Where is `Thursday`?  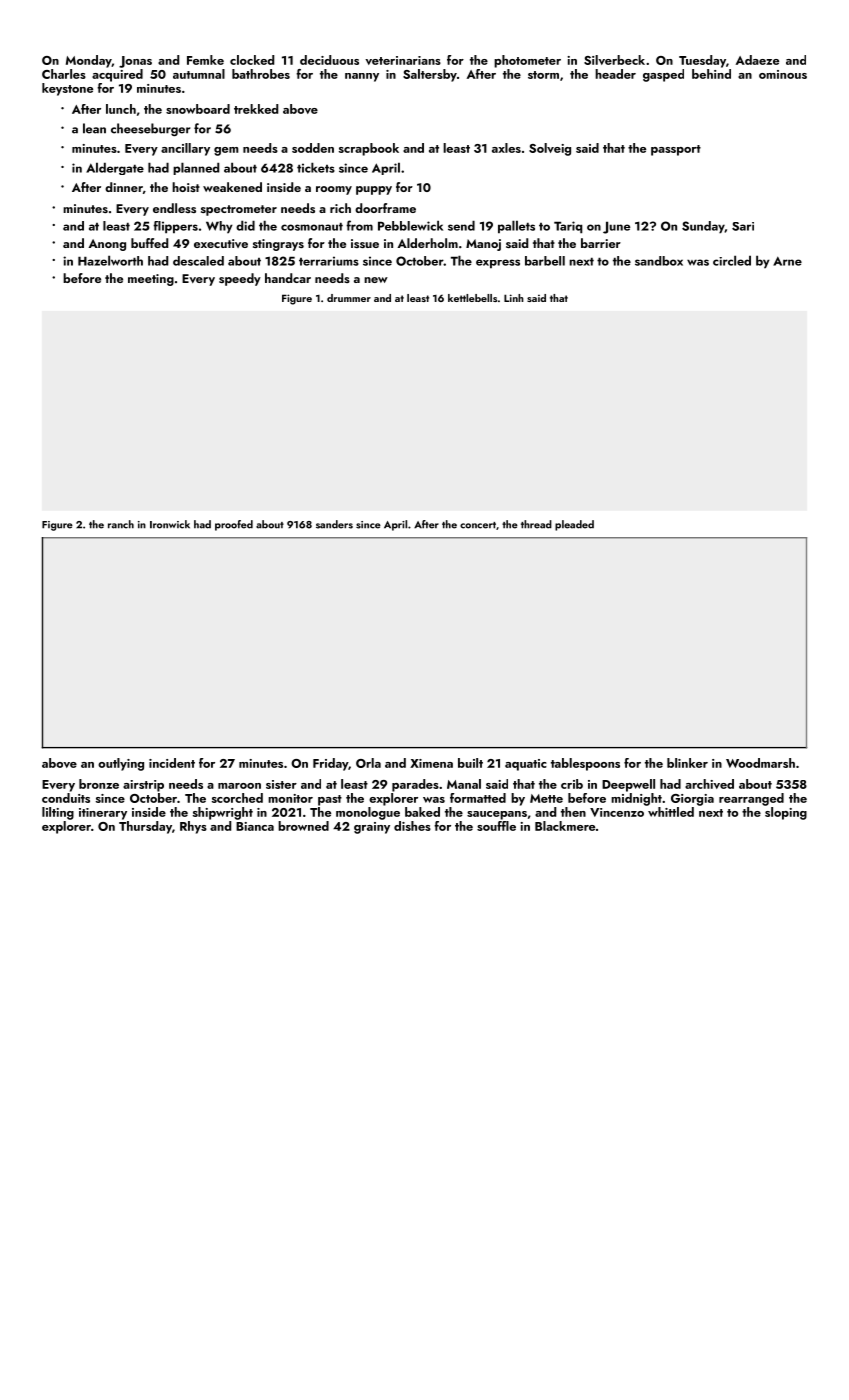
Thursday is located at coordinates (145, 827).
